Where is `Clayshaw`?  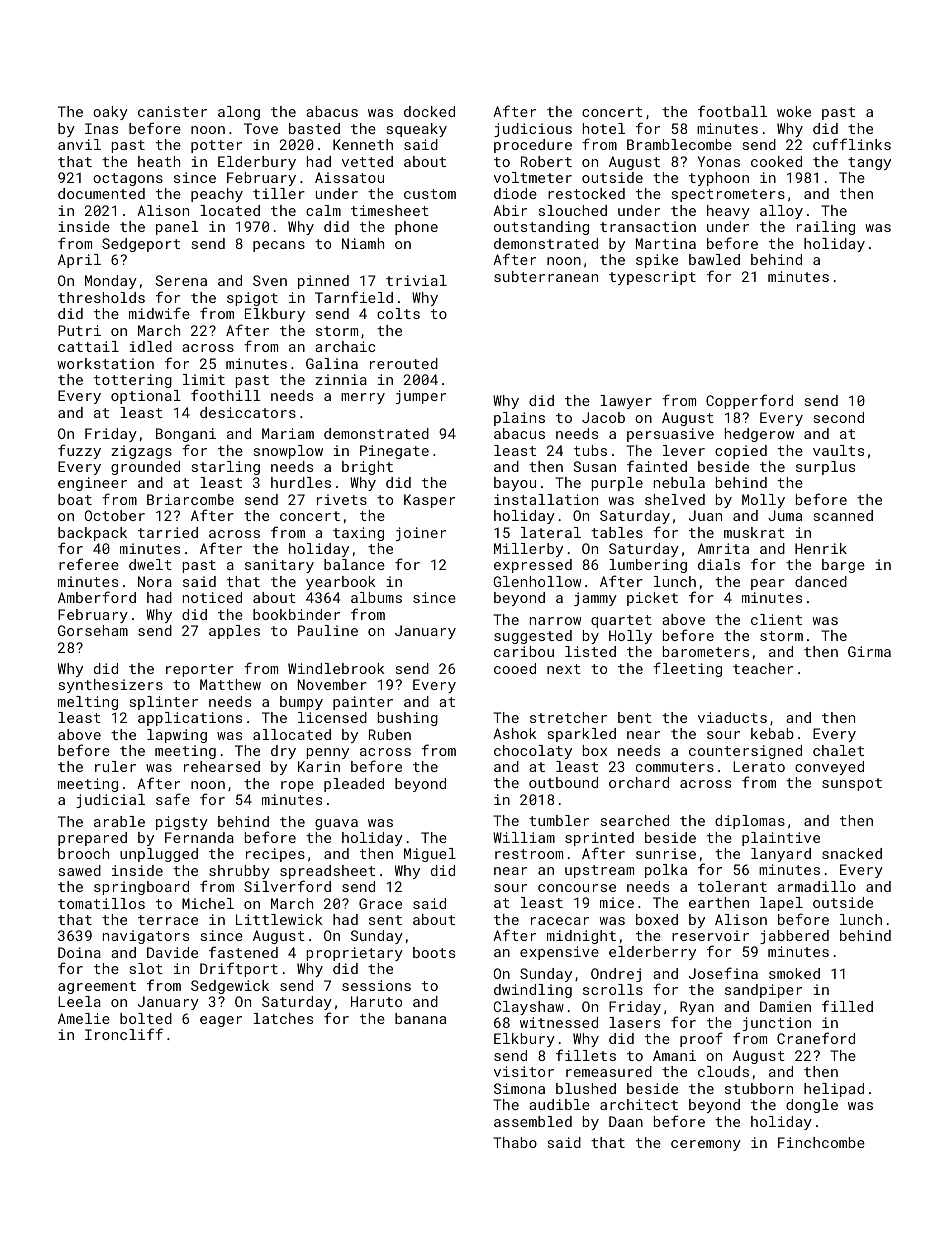
Clayshaw is located at coordinates (529, 1008).
